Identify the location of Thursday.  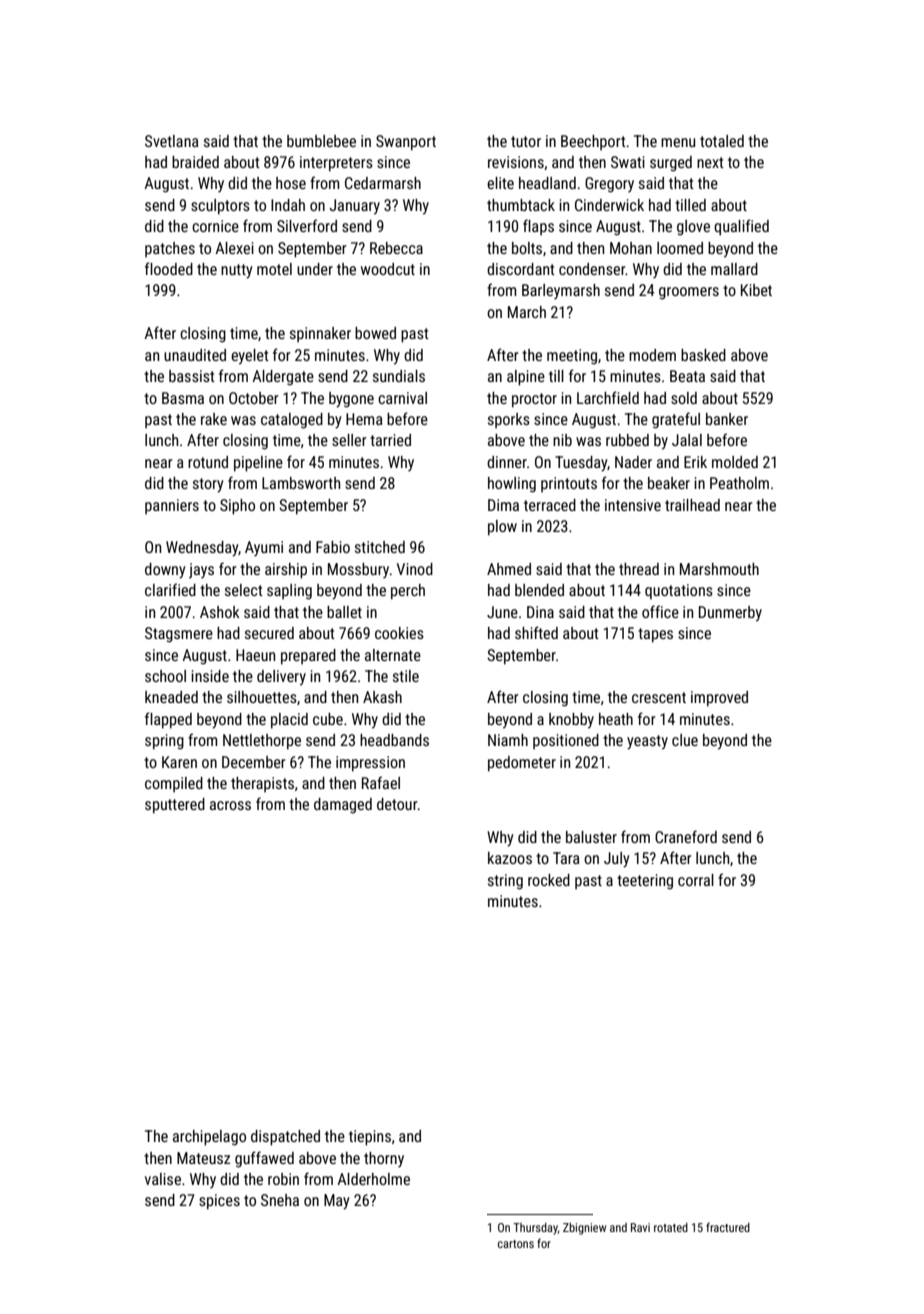
(535, 1229).
